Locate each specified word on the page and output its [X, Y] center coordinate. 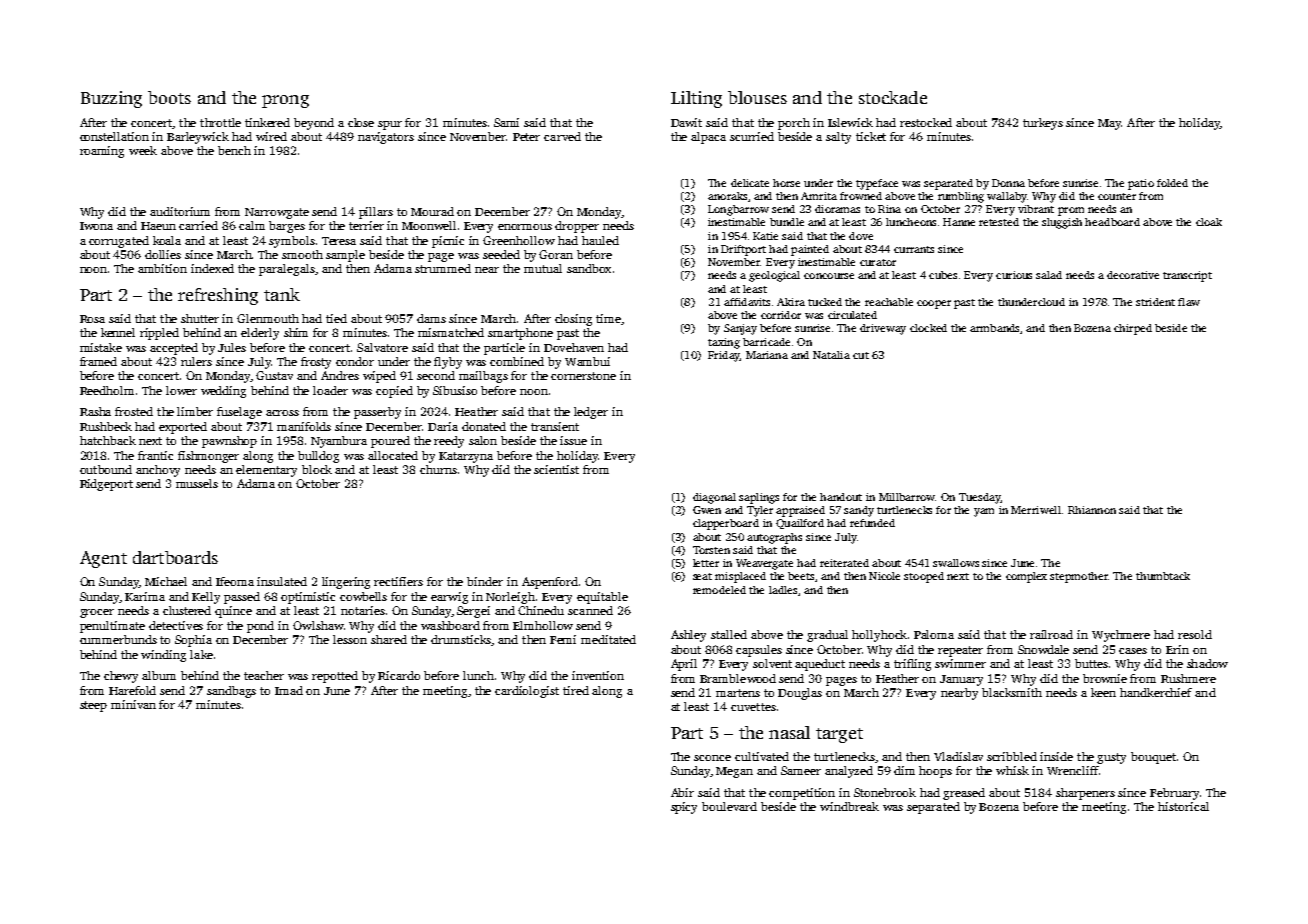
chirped [1133, 329]
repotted [335, 677]
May [1109, 124]
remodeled [719, 590]
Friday [724, 356]
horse [786, 183]
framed [98, 361]
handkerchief [1156, 692]
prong [285, 101]
